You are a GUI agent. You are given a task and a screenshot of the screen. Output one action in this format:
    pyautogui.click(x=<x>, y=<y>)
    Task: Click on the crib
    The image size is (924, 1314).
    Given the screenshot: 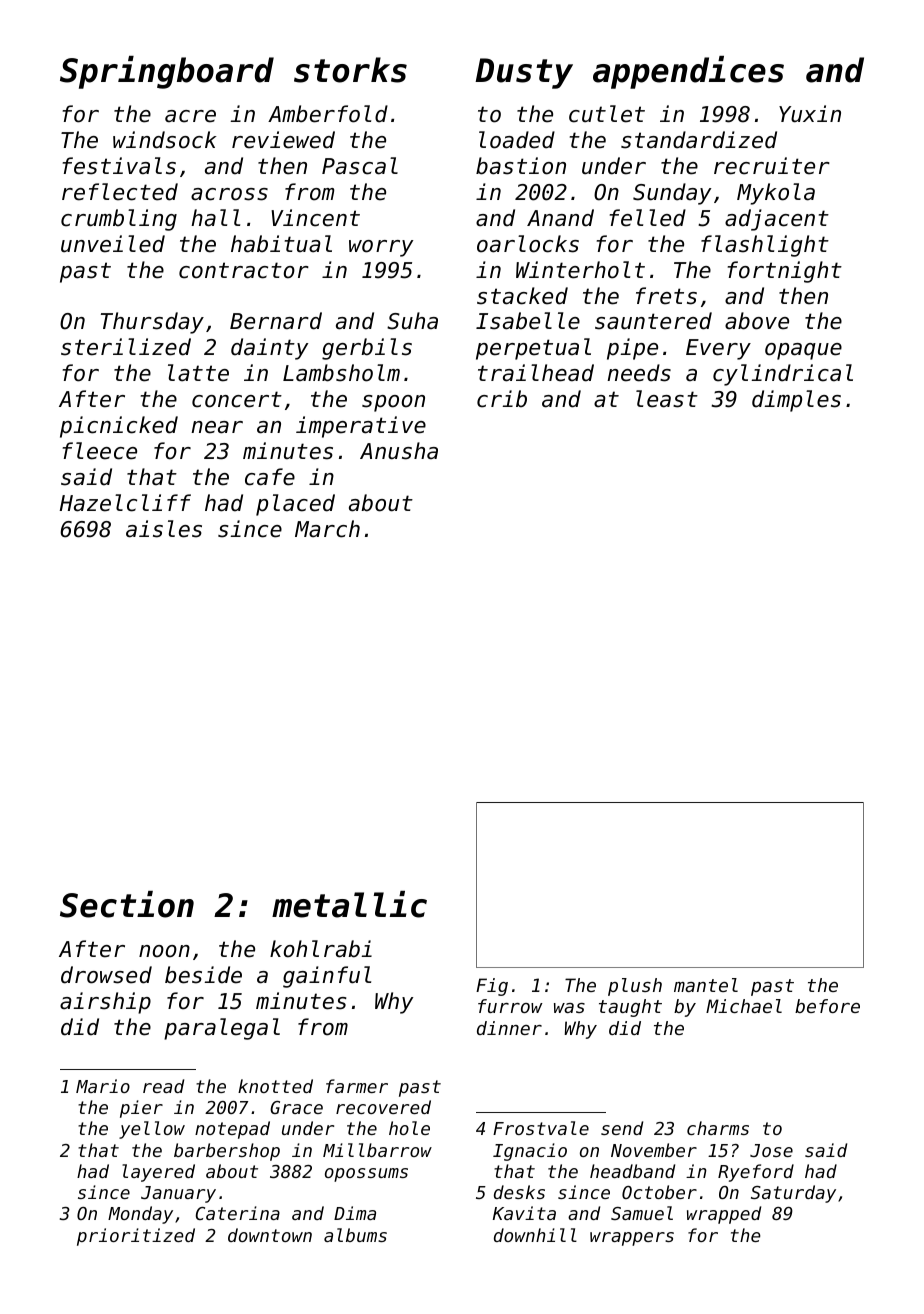 What is the action you would take?
    pyautogui.click(x=502, y=399)
